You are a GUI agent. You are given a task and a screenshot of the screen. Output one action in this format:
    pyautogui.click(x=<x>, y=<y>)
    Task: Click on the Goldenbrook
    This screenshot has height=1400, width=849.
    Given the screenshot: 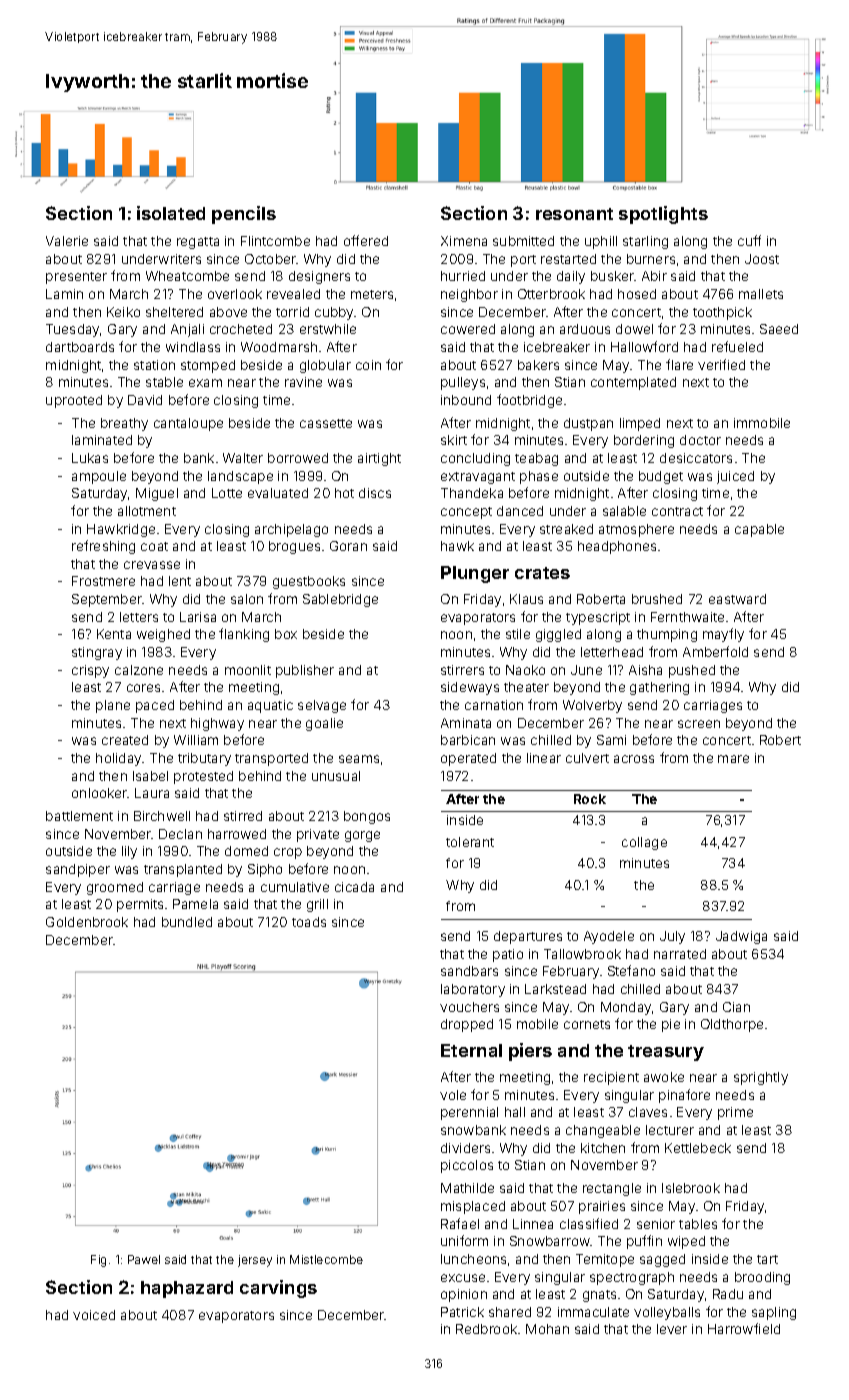 What is the action you would take?
    pyautogui.click(x=87, y=922)
